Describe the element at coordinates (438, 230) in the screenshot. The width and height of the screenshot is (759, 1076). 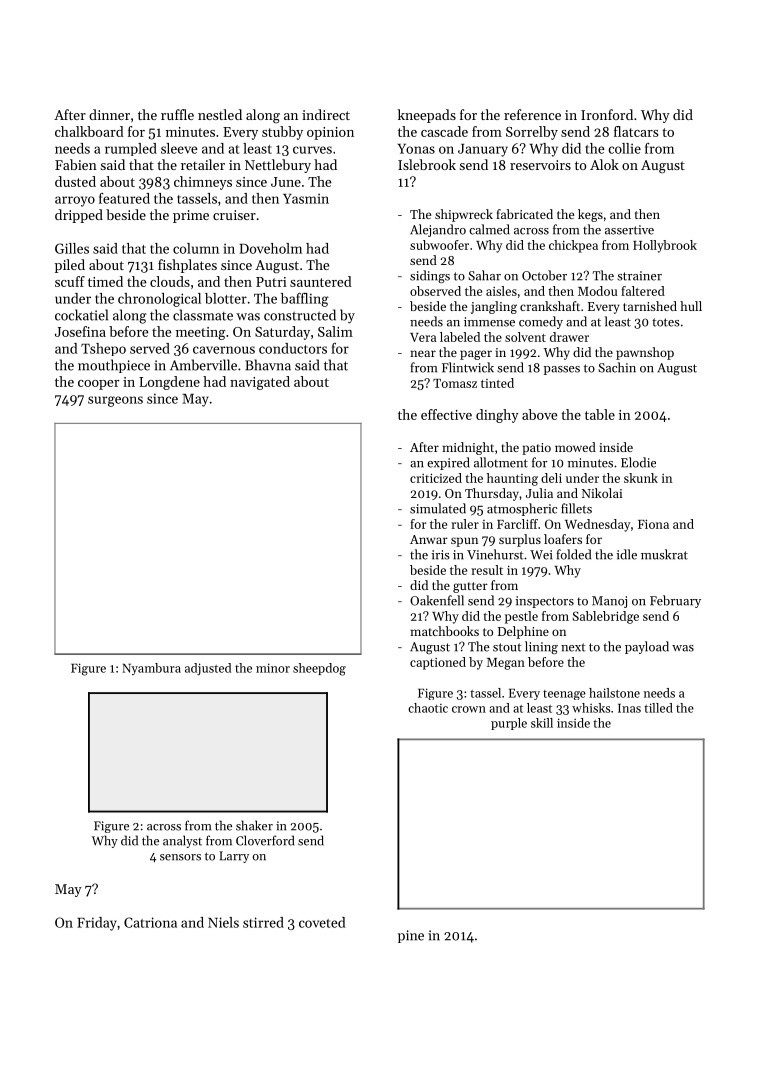
I see `Alejandro` at that location.
